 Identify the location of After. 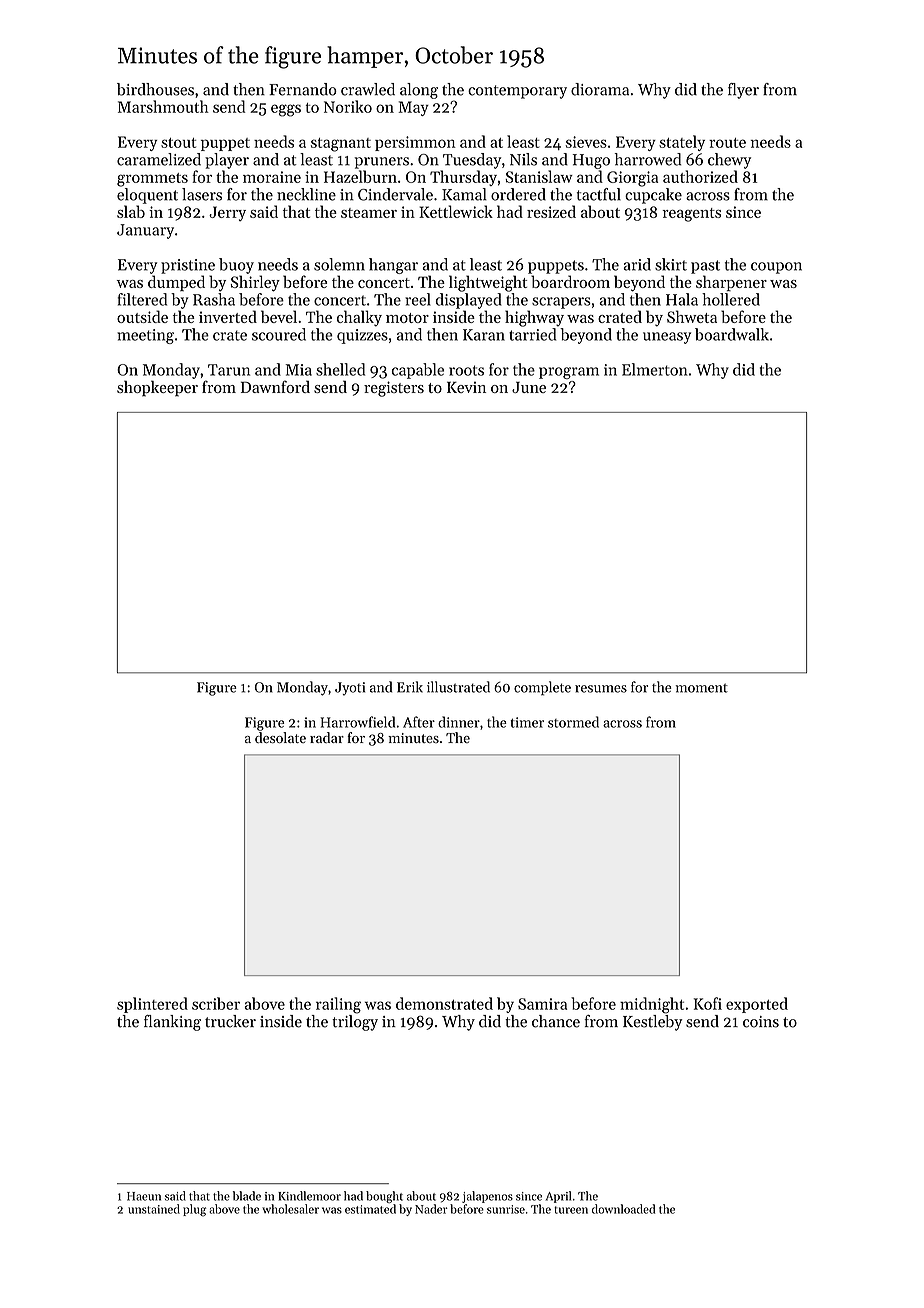
(419, 722).
